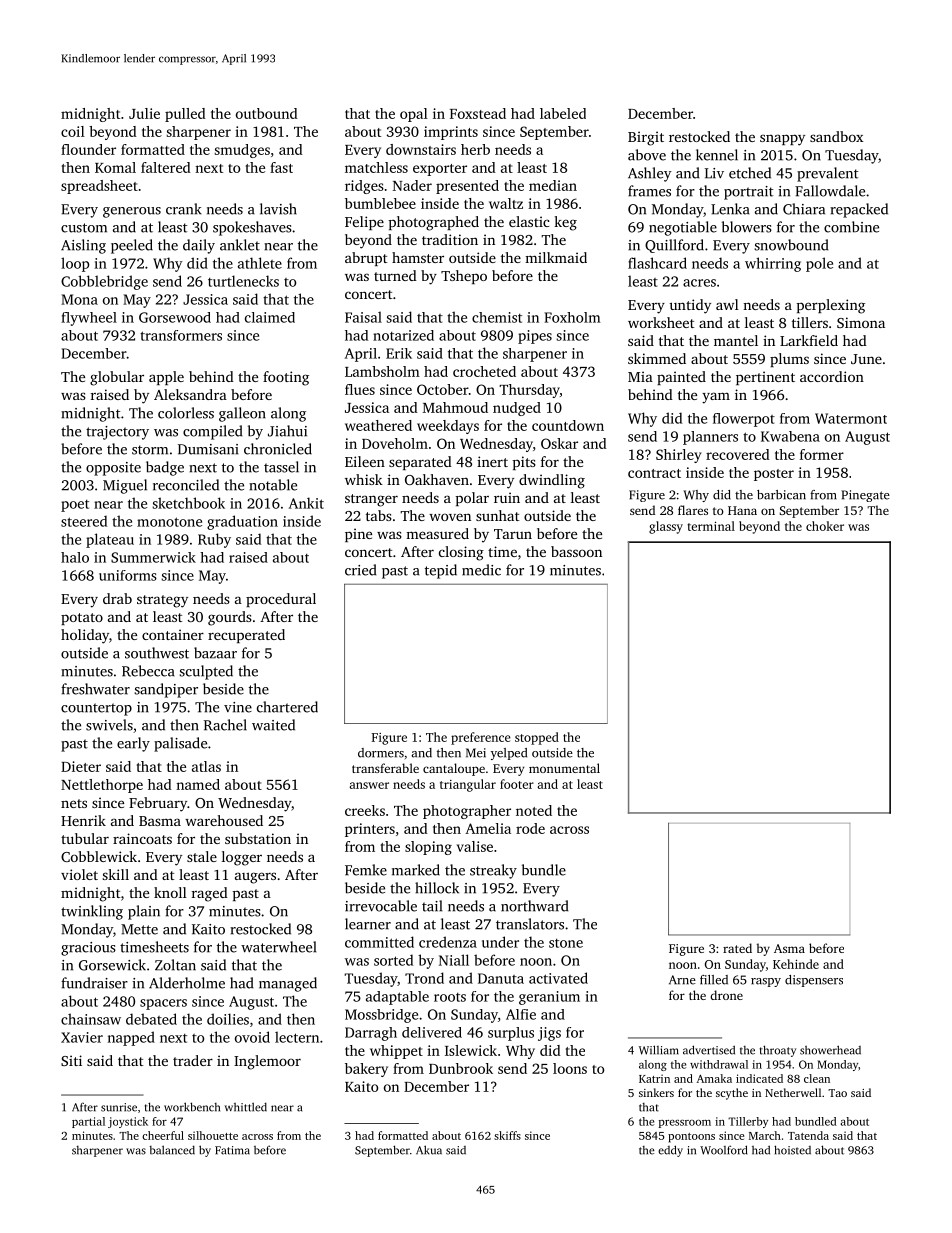 Image resolution: width=952 pixels, height=1233 pixels. I want to click on snappy, so click(782, 140).
